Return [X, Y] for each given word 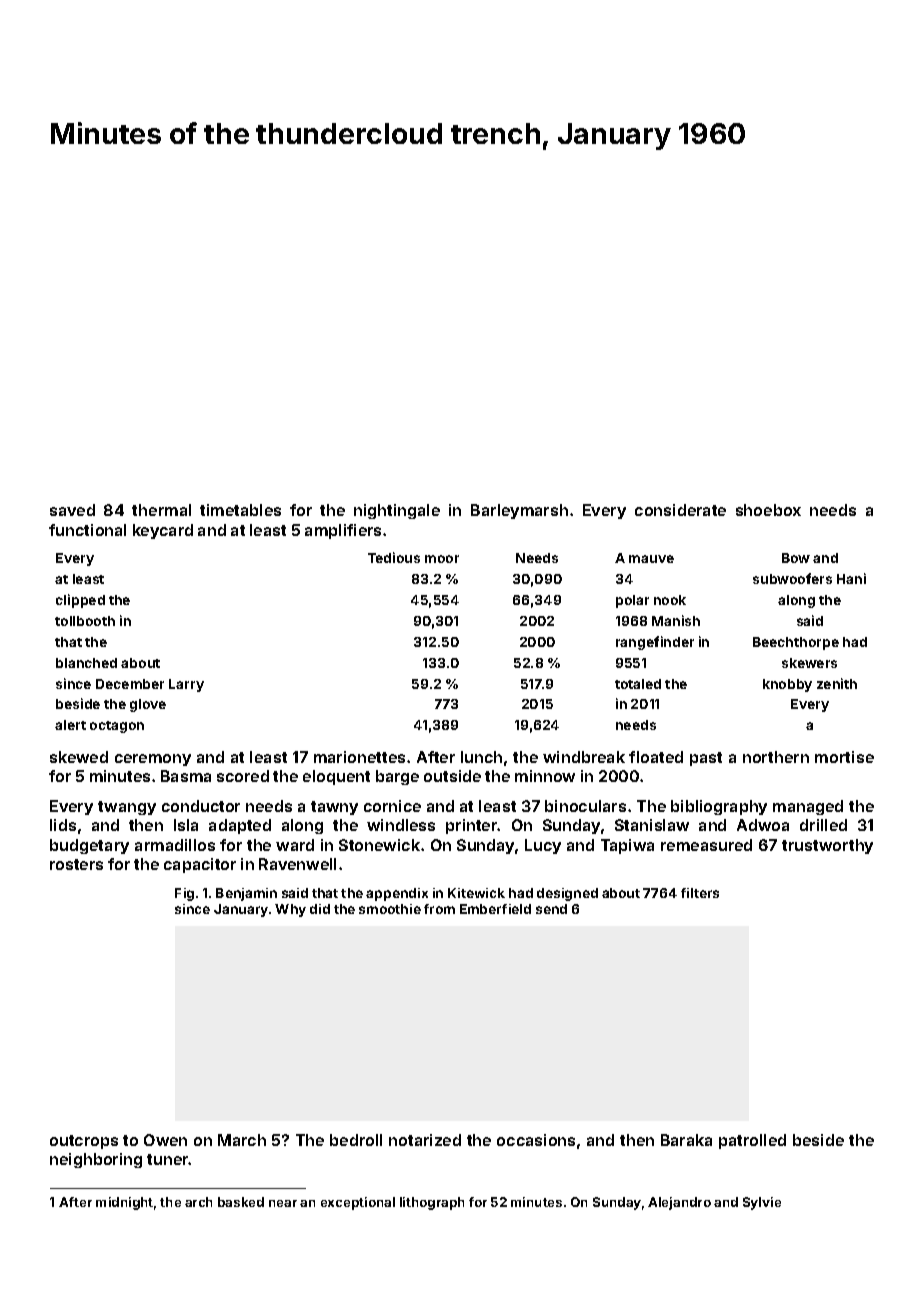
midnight [124, 1203]
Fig [184, 894]
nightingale [397, 511]
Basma [186, 776]
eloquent [336, 777]
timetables [240, 510]
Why [290, 910]
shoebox [768, 510]
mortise [844, 757]
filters [700, 893]
